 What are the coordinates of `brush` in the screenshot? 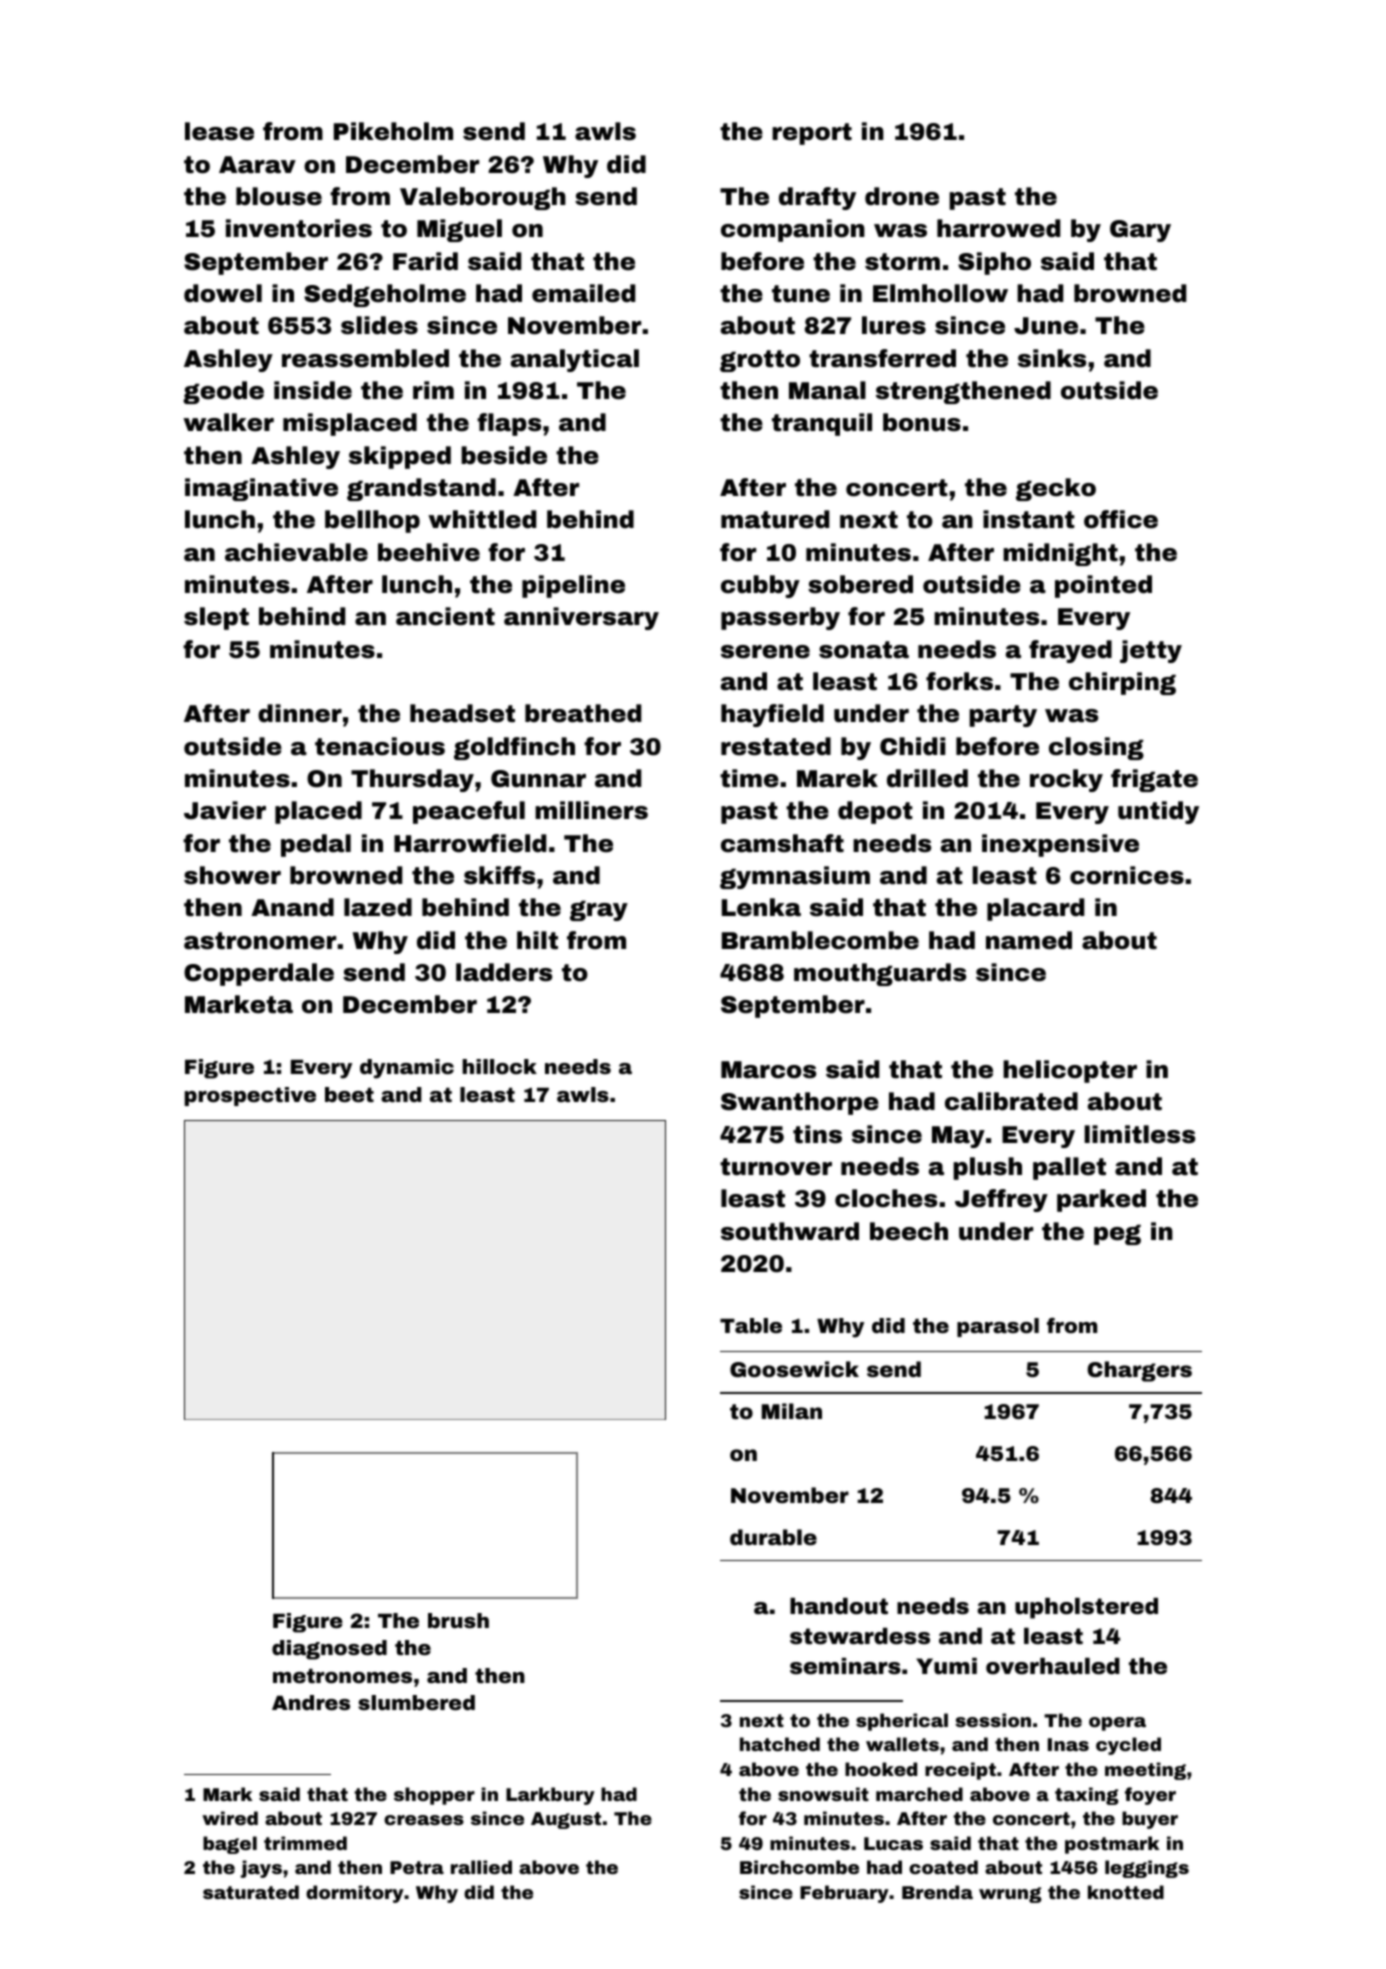 It's located at (458, 1620).
